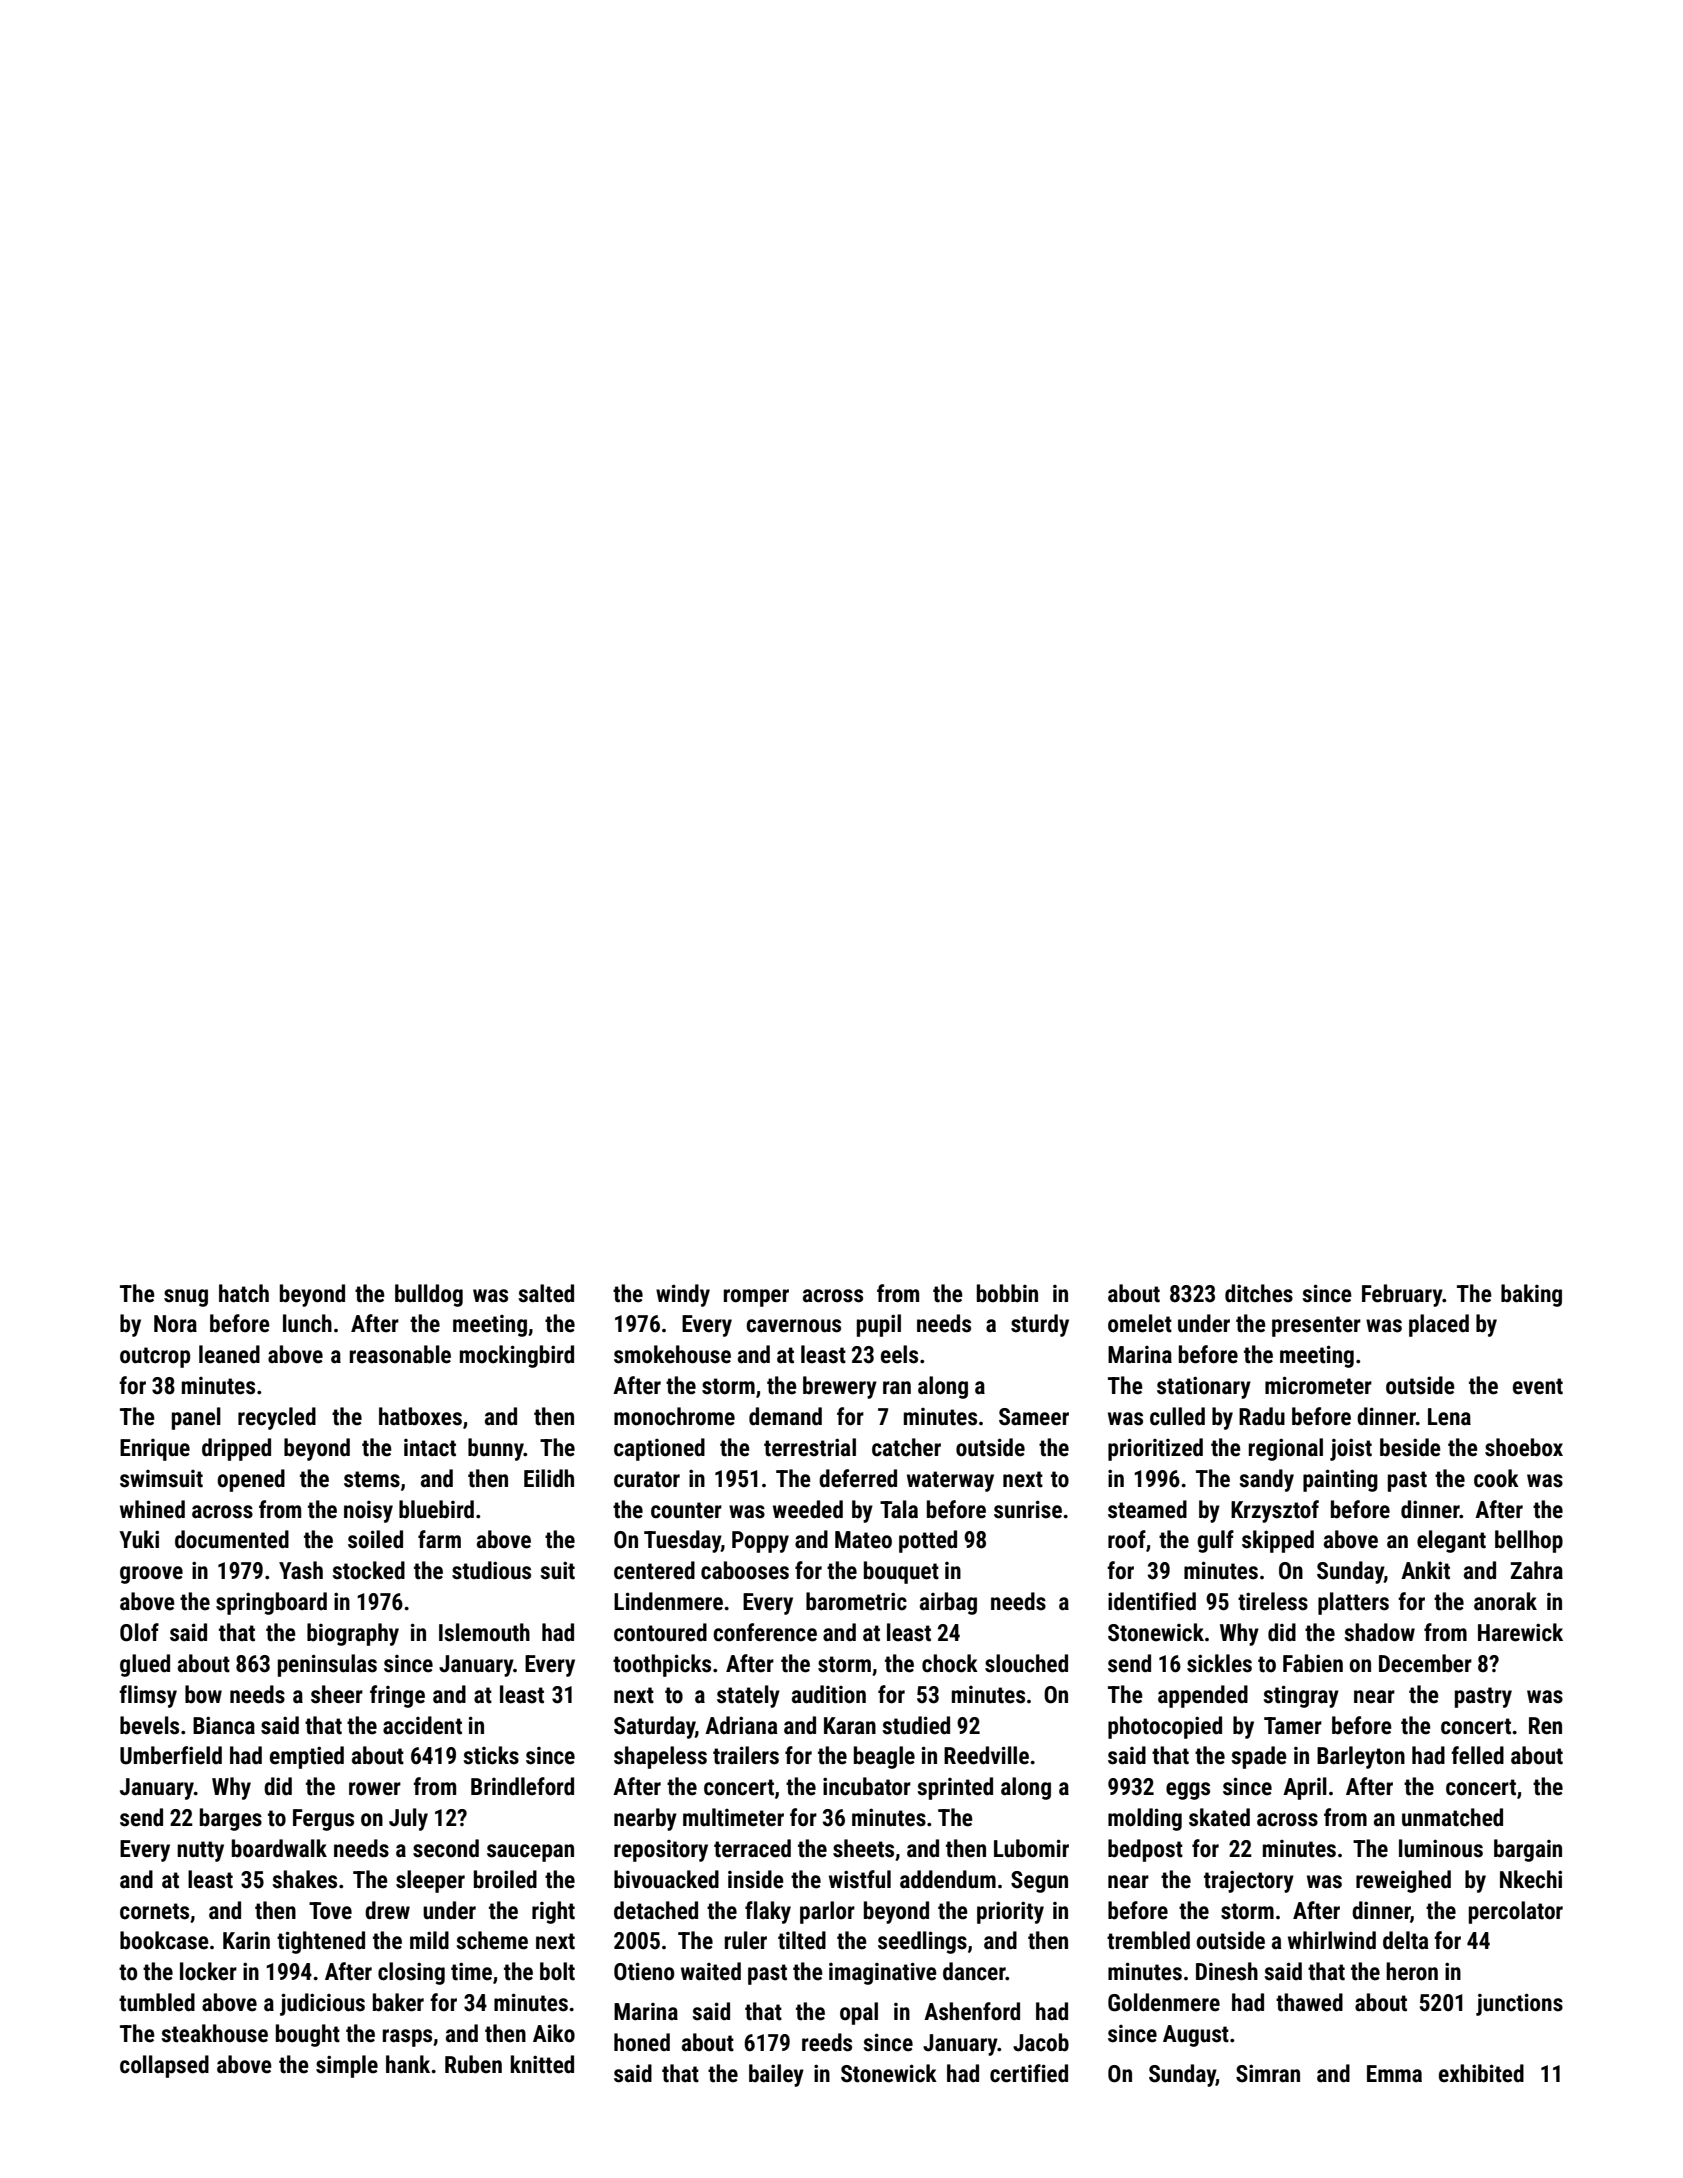 The image size is (1683, 2178). I want to click on conference, so click(765, 1632).
